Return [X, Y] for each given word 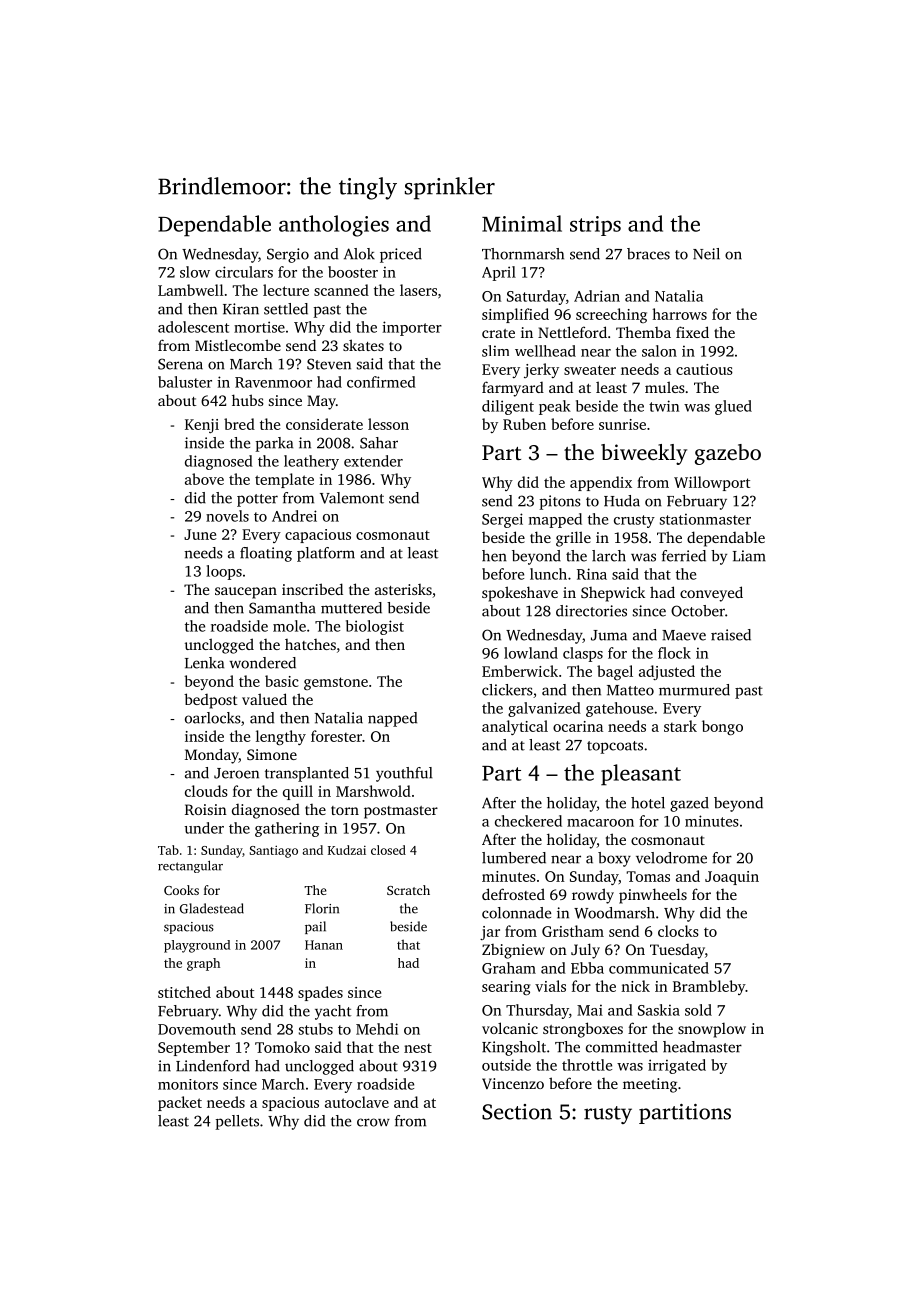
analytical [515, 727]
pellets [237, 1122]
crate [498, 333]
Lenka [204, 663]
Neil [706, 254]
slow [195, 272]
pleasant [641, 775]
